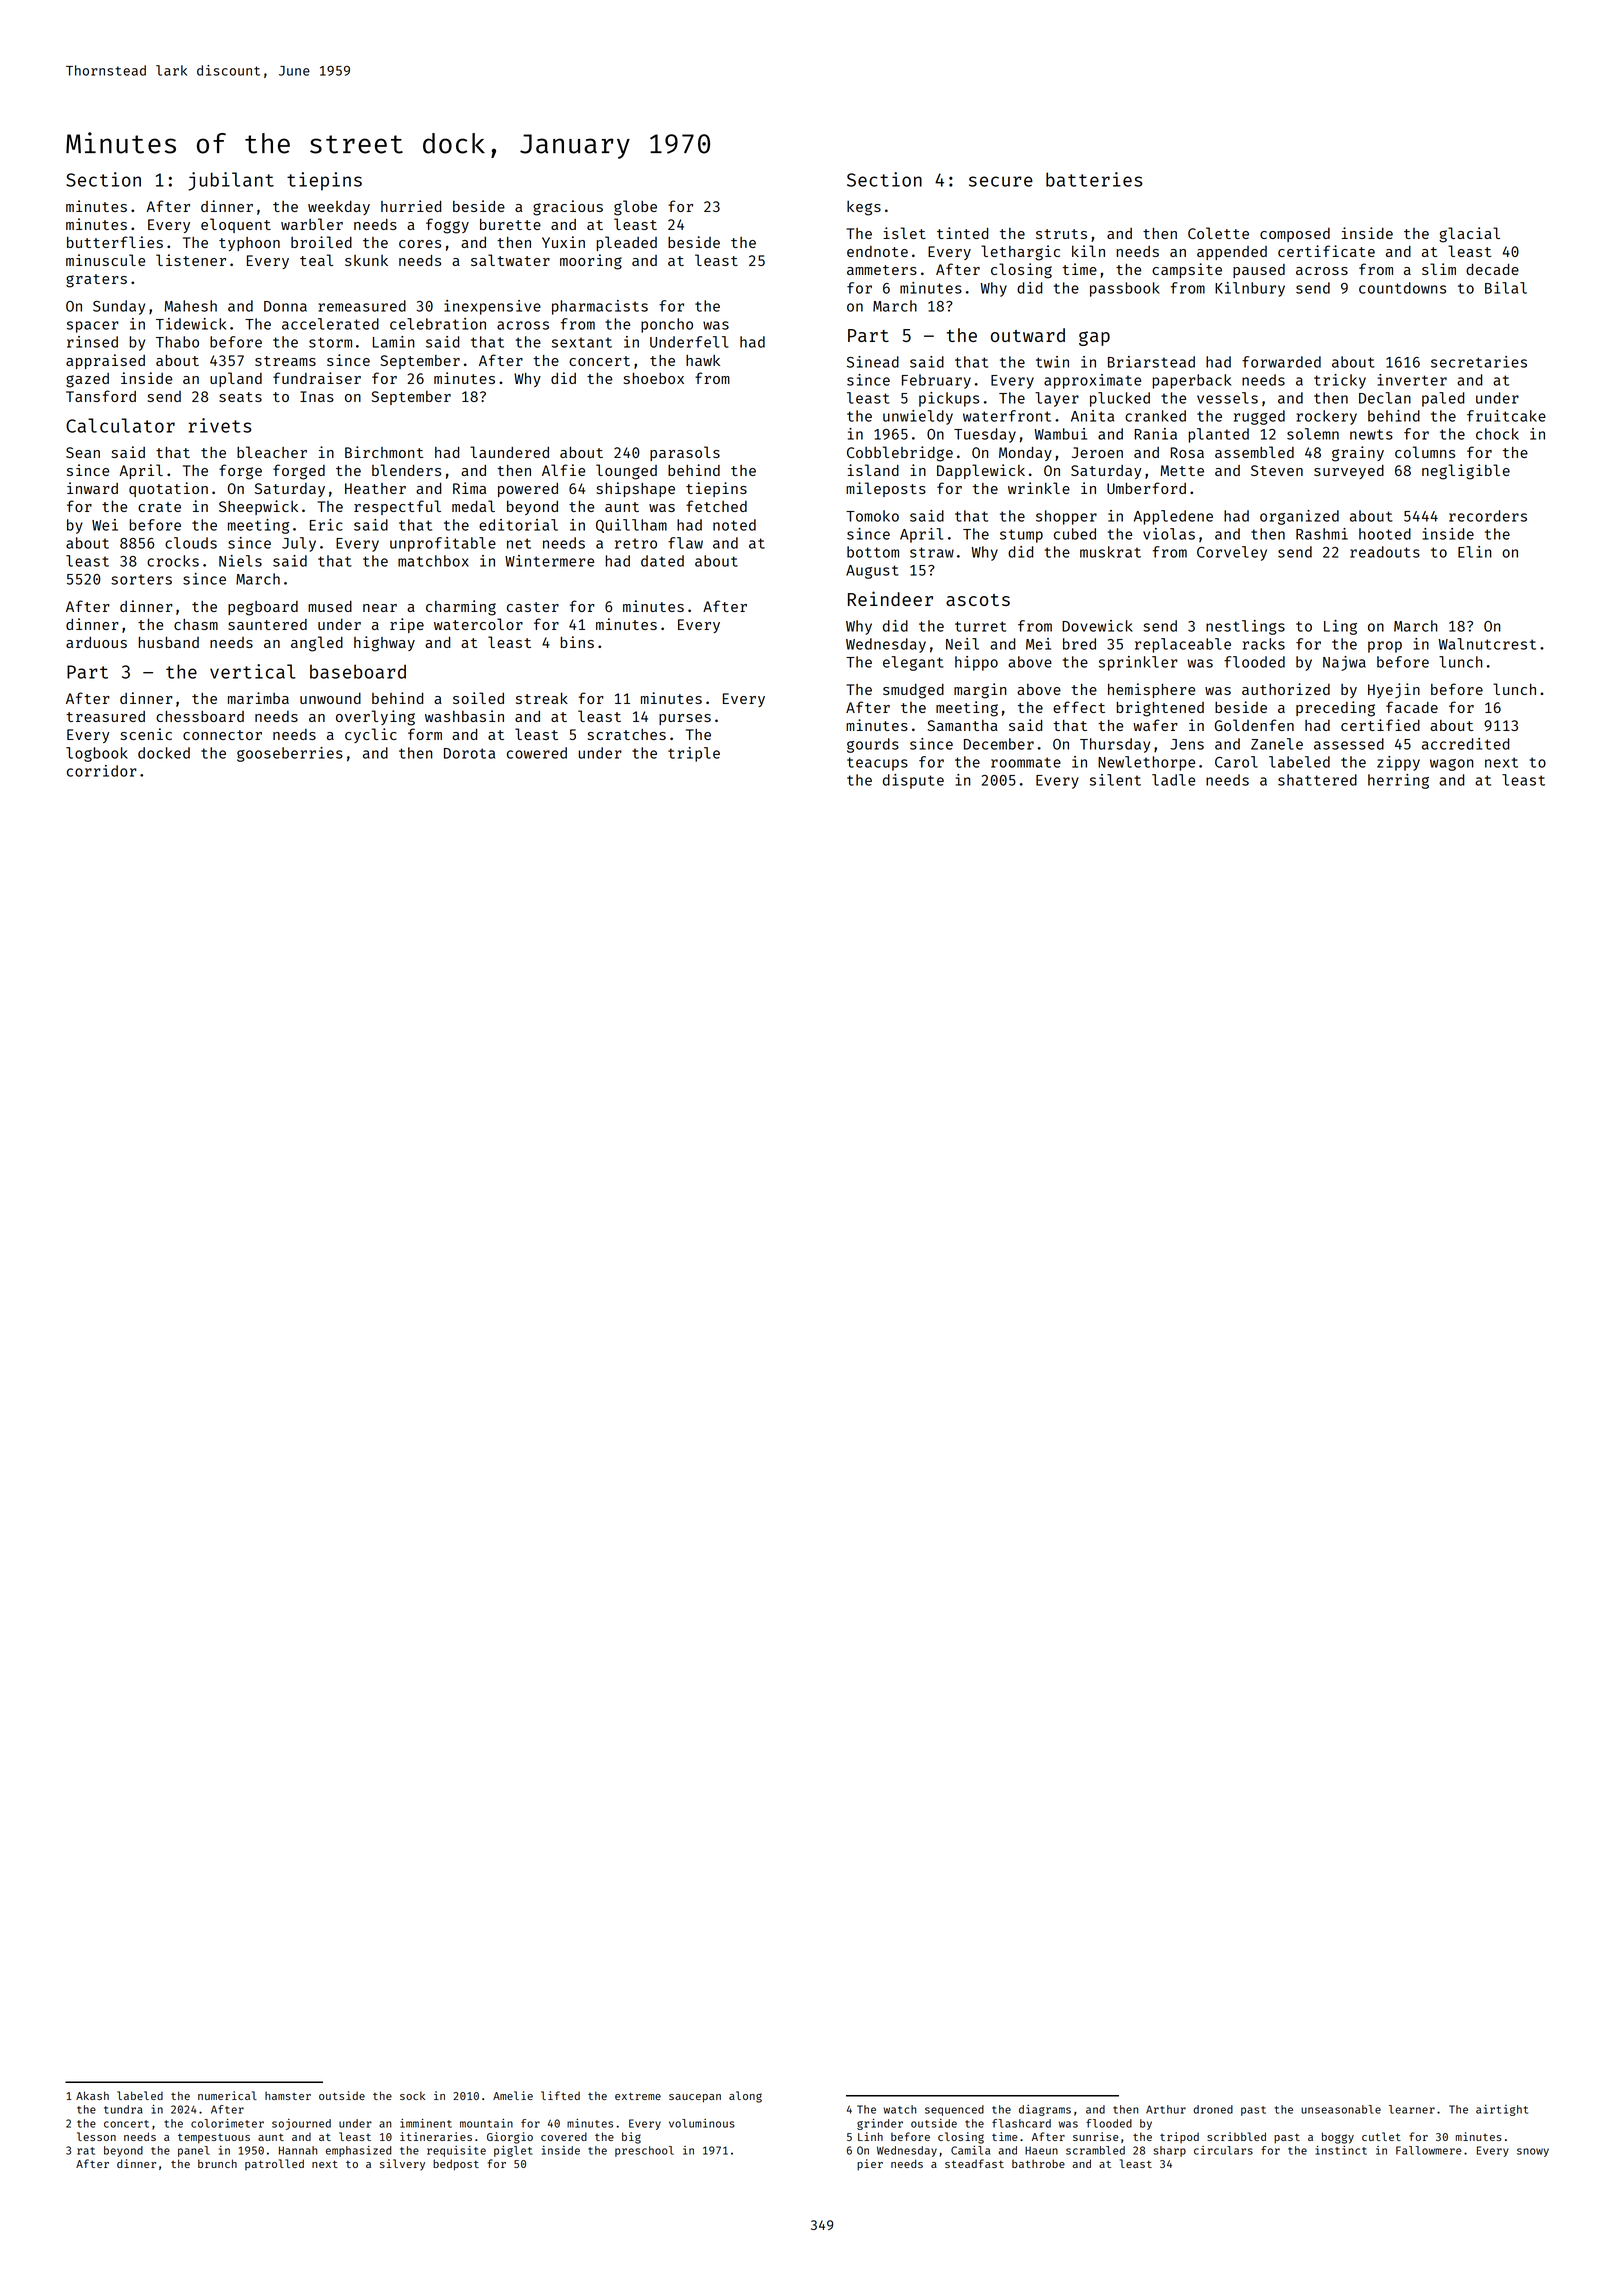 The width and height of the page is (1620, 2292). I want to click on Sunday, so click(119, 307).
